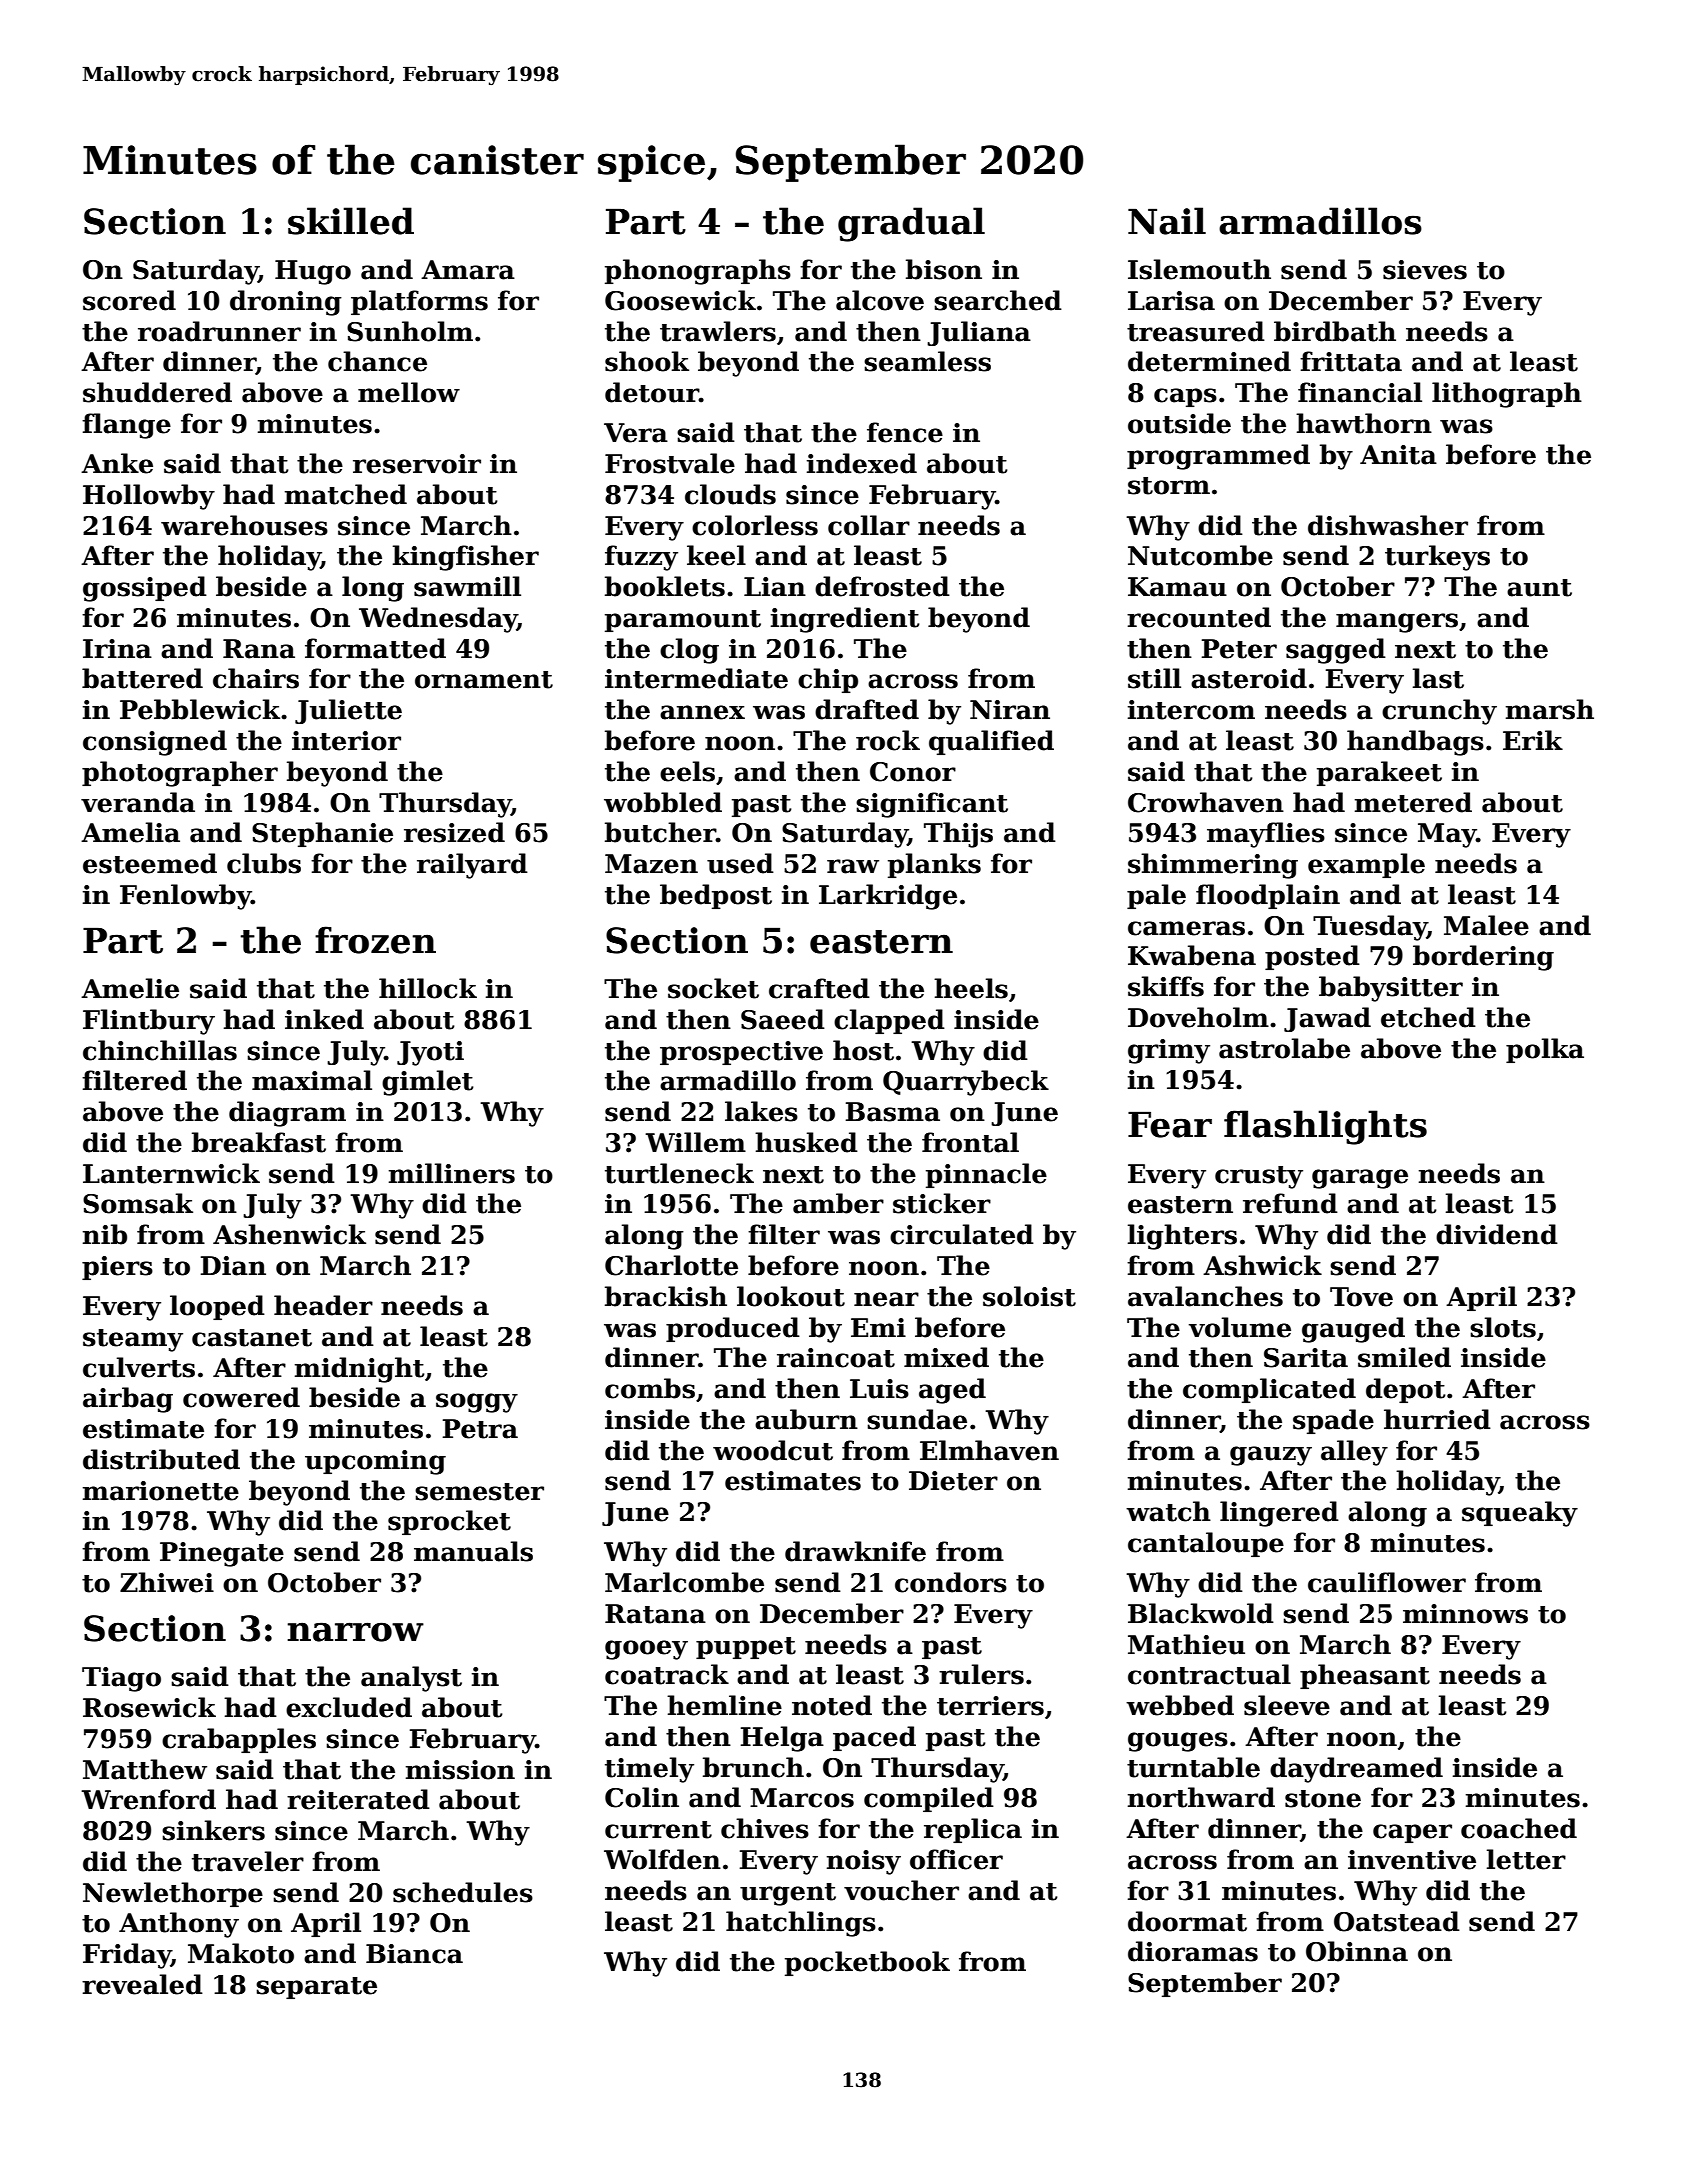 Image resolution: width=1683 pixels, height=2178 pixels. What do you see at coordinates (349, 1707) in the screenshot?
I see `excluded` at bounding box center [349, 1707].
